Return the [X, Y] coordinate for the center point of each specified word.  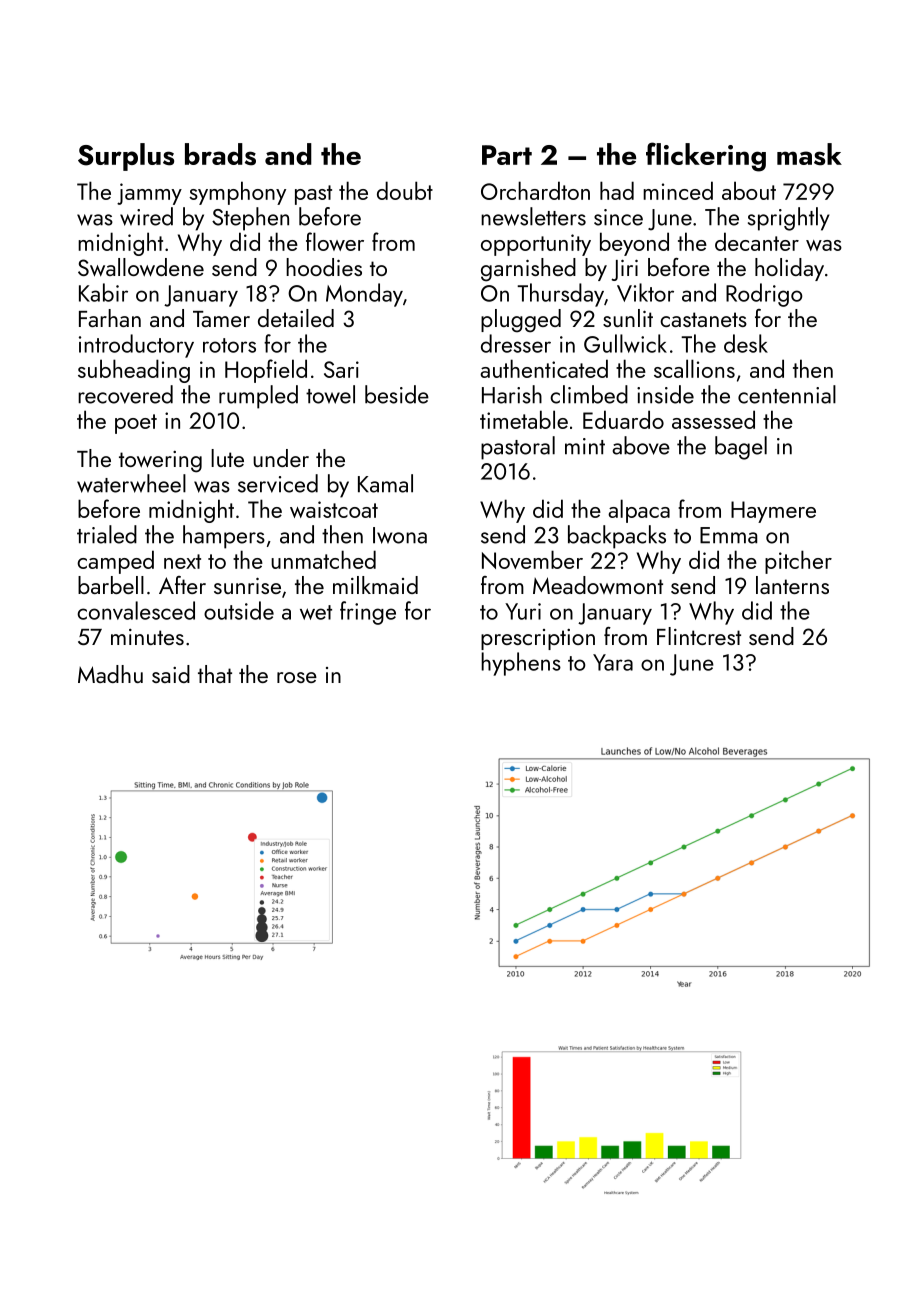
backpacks [617, 537]
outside [239, 610]
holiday [789, 269]
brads [220, 154]
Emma [728, 535]
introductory [136, 346]
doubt [405, 190]
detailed [296, 318]
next [182, 561]
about [749, 190]
